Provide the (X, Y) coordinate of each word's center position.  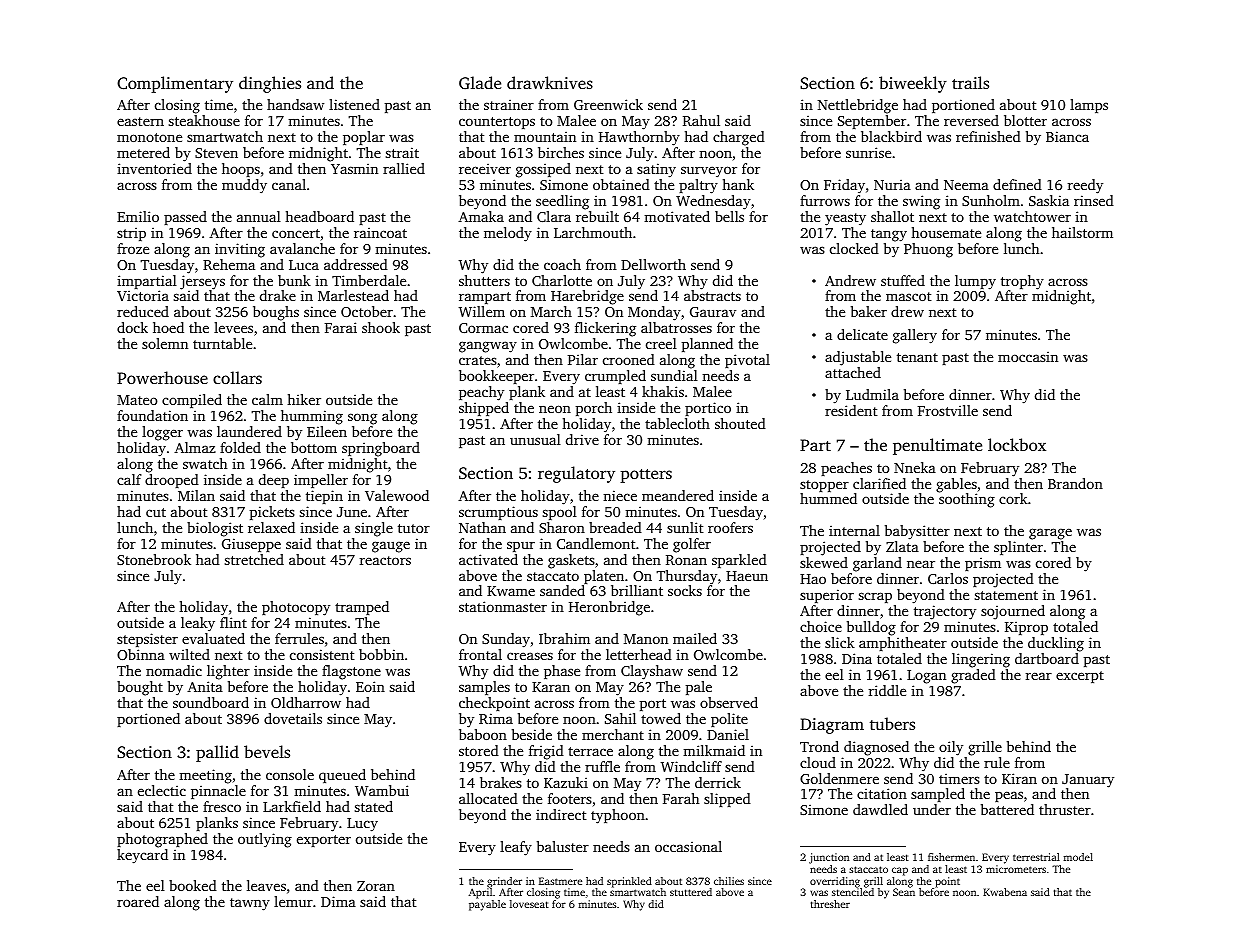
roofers (730, 527)
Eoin (370, 686)
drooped (172, 481)
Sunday (506, 640)
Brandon (1075, 483)
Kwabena (1005, 892)
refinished (988, 136)
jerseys (202, 282)
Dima (338, 901)
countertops (497, 123)
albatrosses (676, 327)
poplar (364, 138)
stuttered (691, 892)
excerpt (1080, 677)
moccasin (1028, 356)
